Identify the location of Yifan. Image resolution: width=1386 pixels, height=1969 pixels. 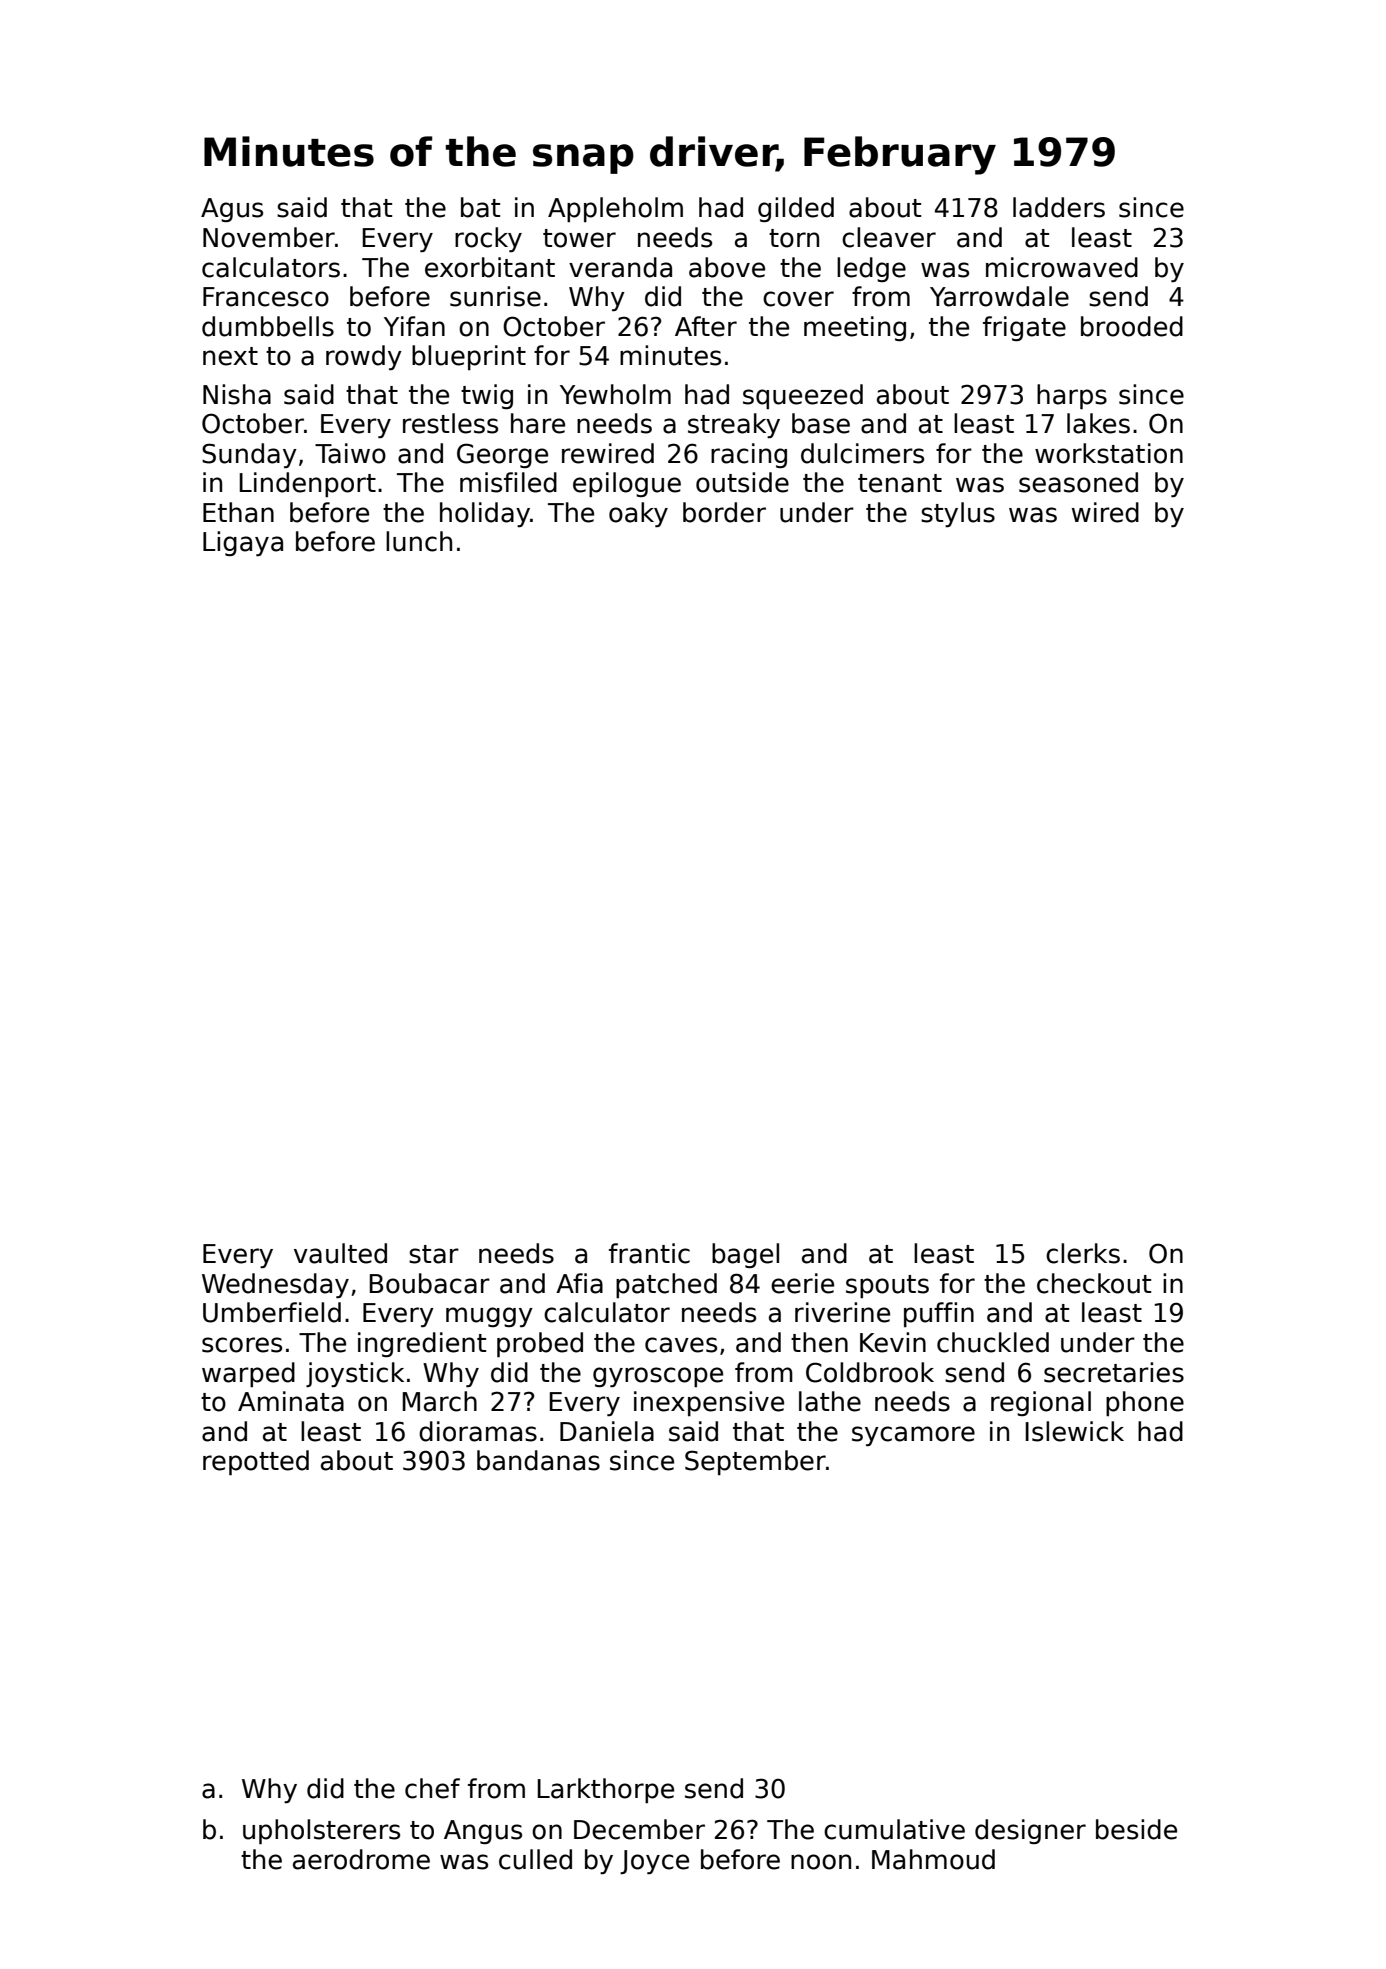
(414, 326).
